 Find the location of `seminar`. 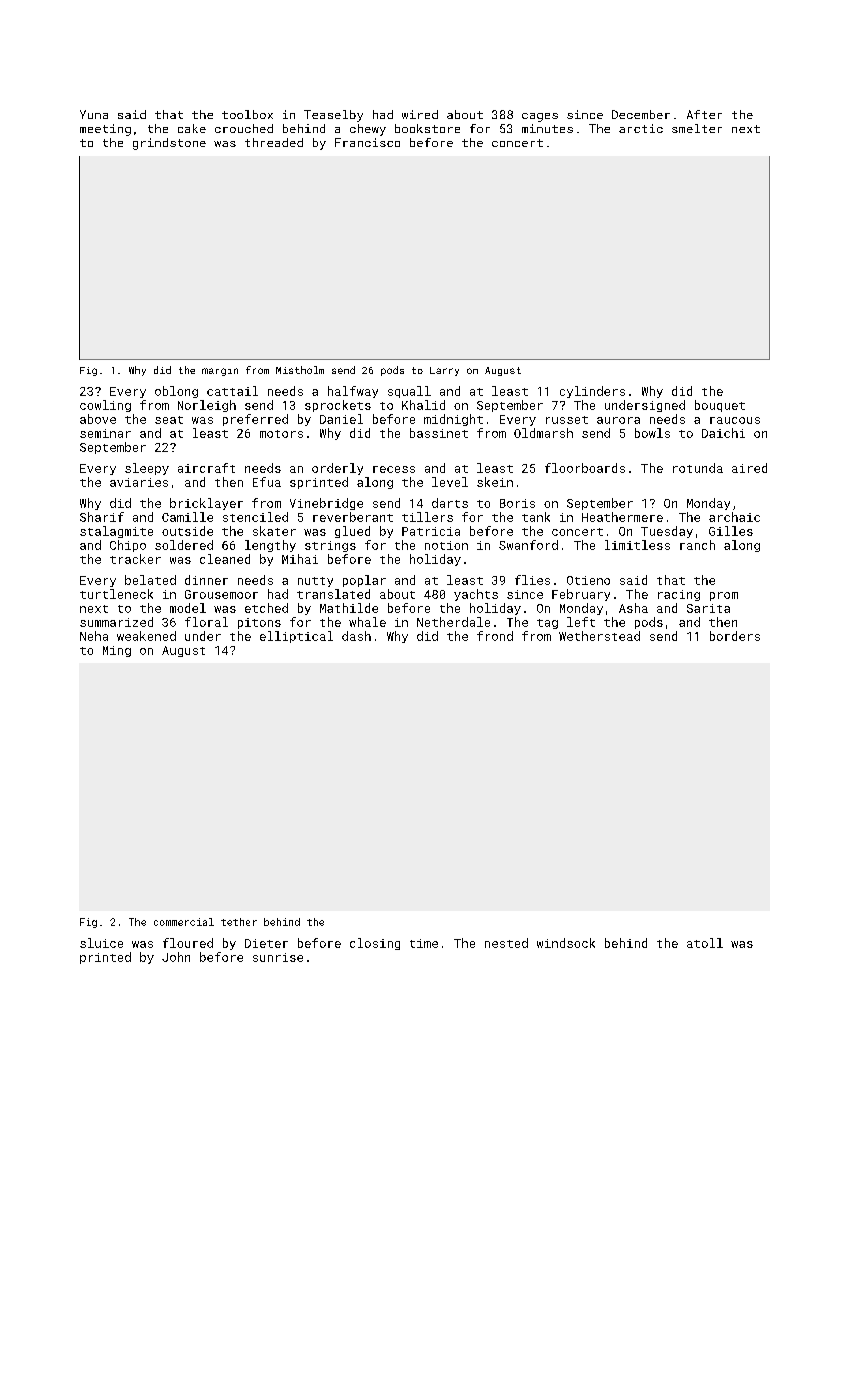

seminar is located at coordinates (105, 433).
